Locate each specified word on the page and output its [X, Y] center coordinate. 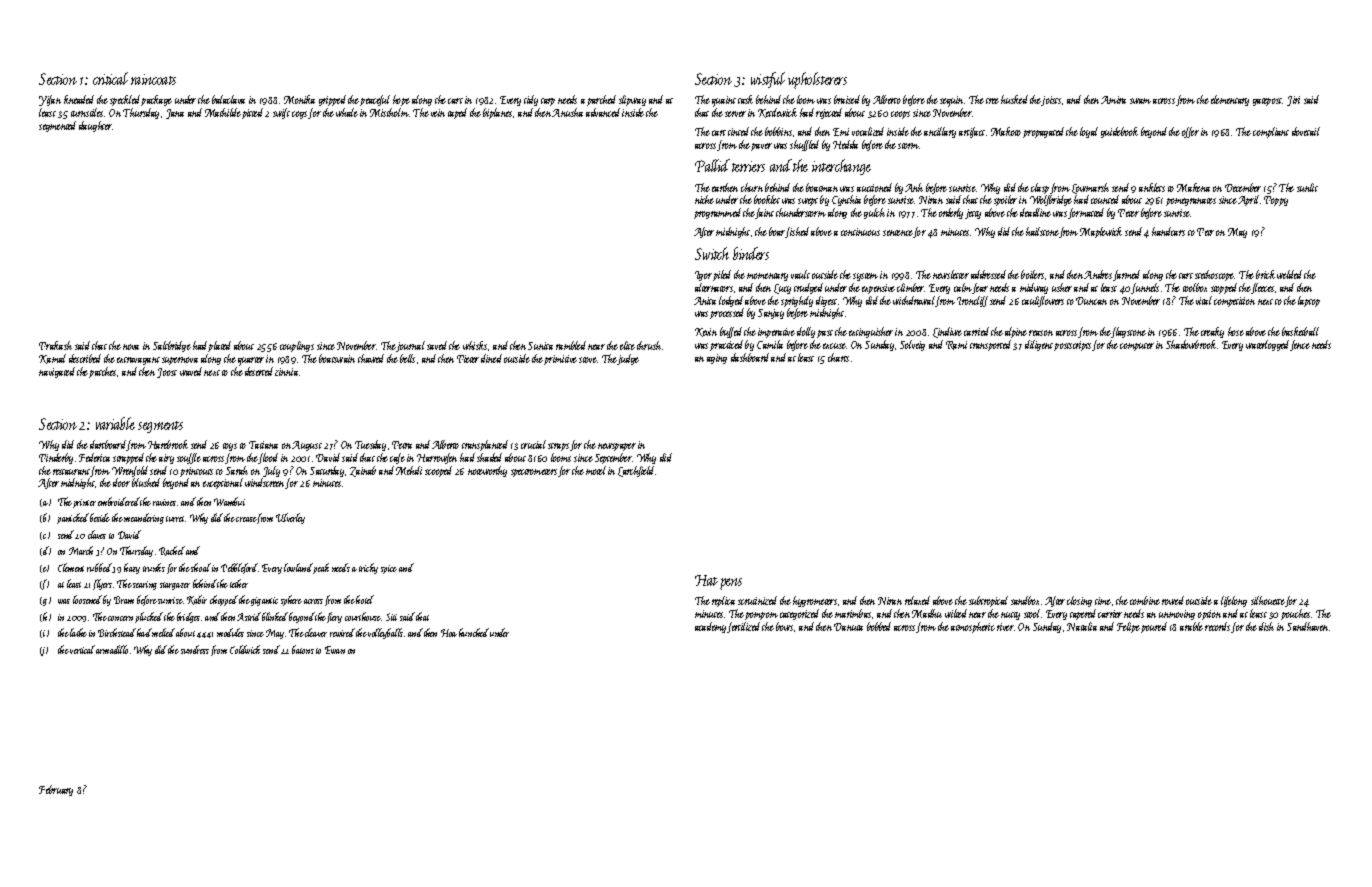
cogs [299, 115]
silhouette [1268, 600]
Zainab [363, 471]
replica [723, 601]
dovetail [1306, 131]
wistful [768, 80]
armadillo [112, 649]
